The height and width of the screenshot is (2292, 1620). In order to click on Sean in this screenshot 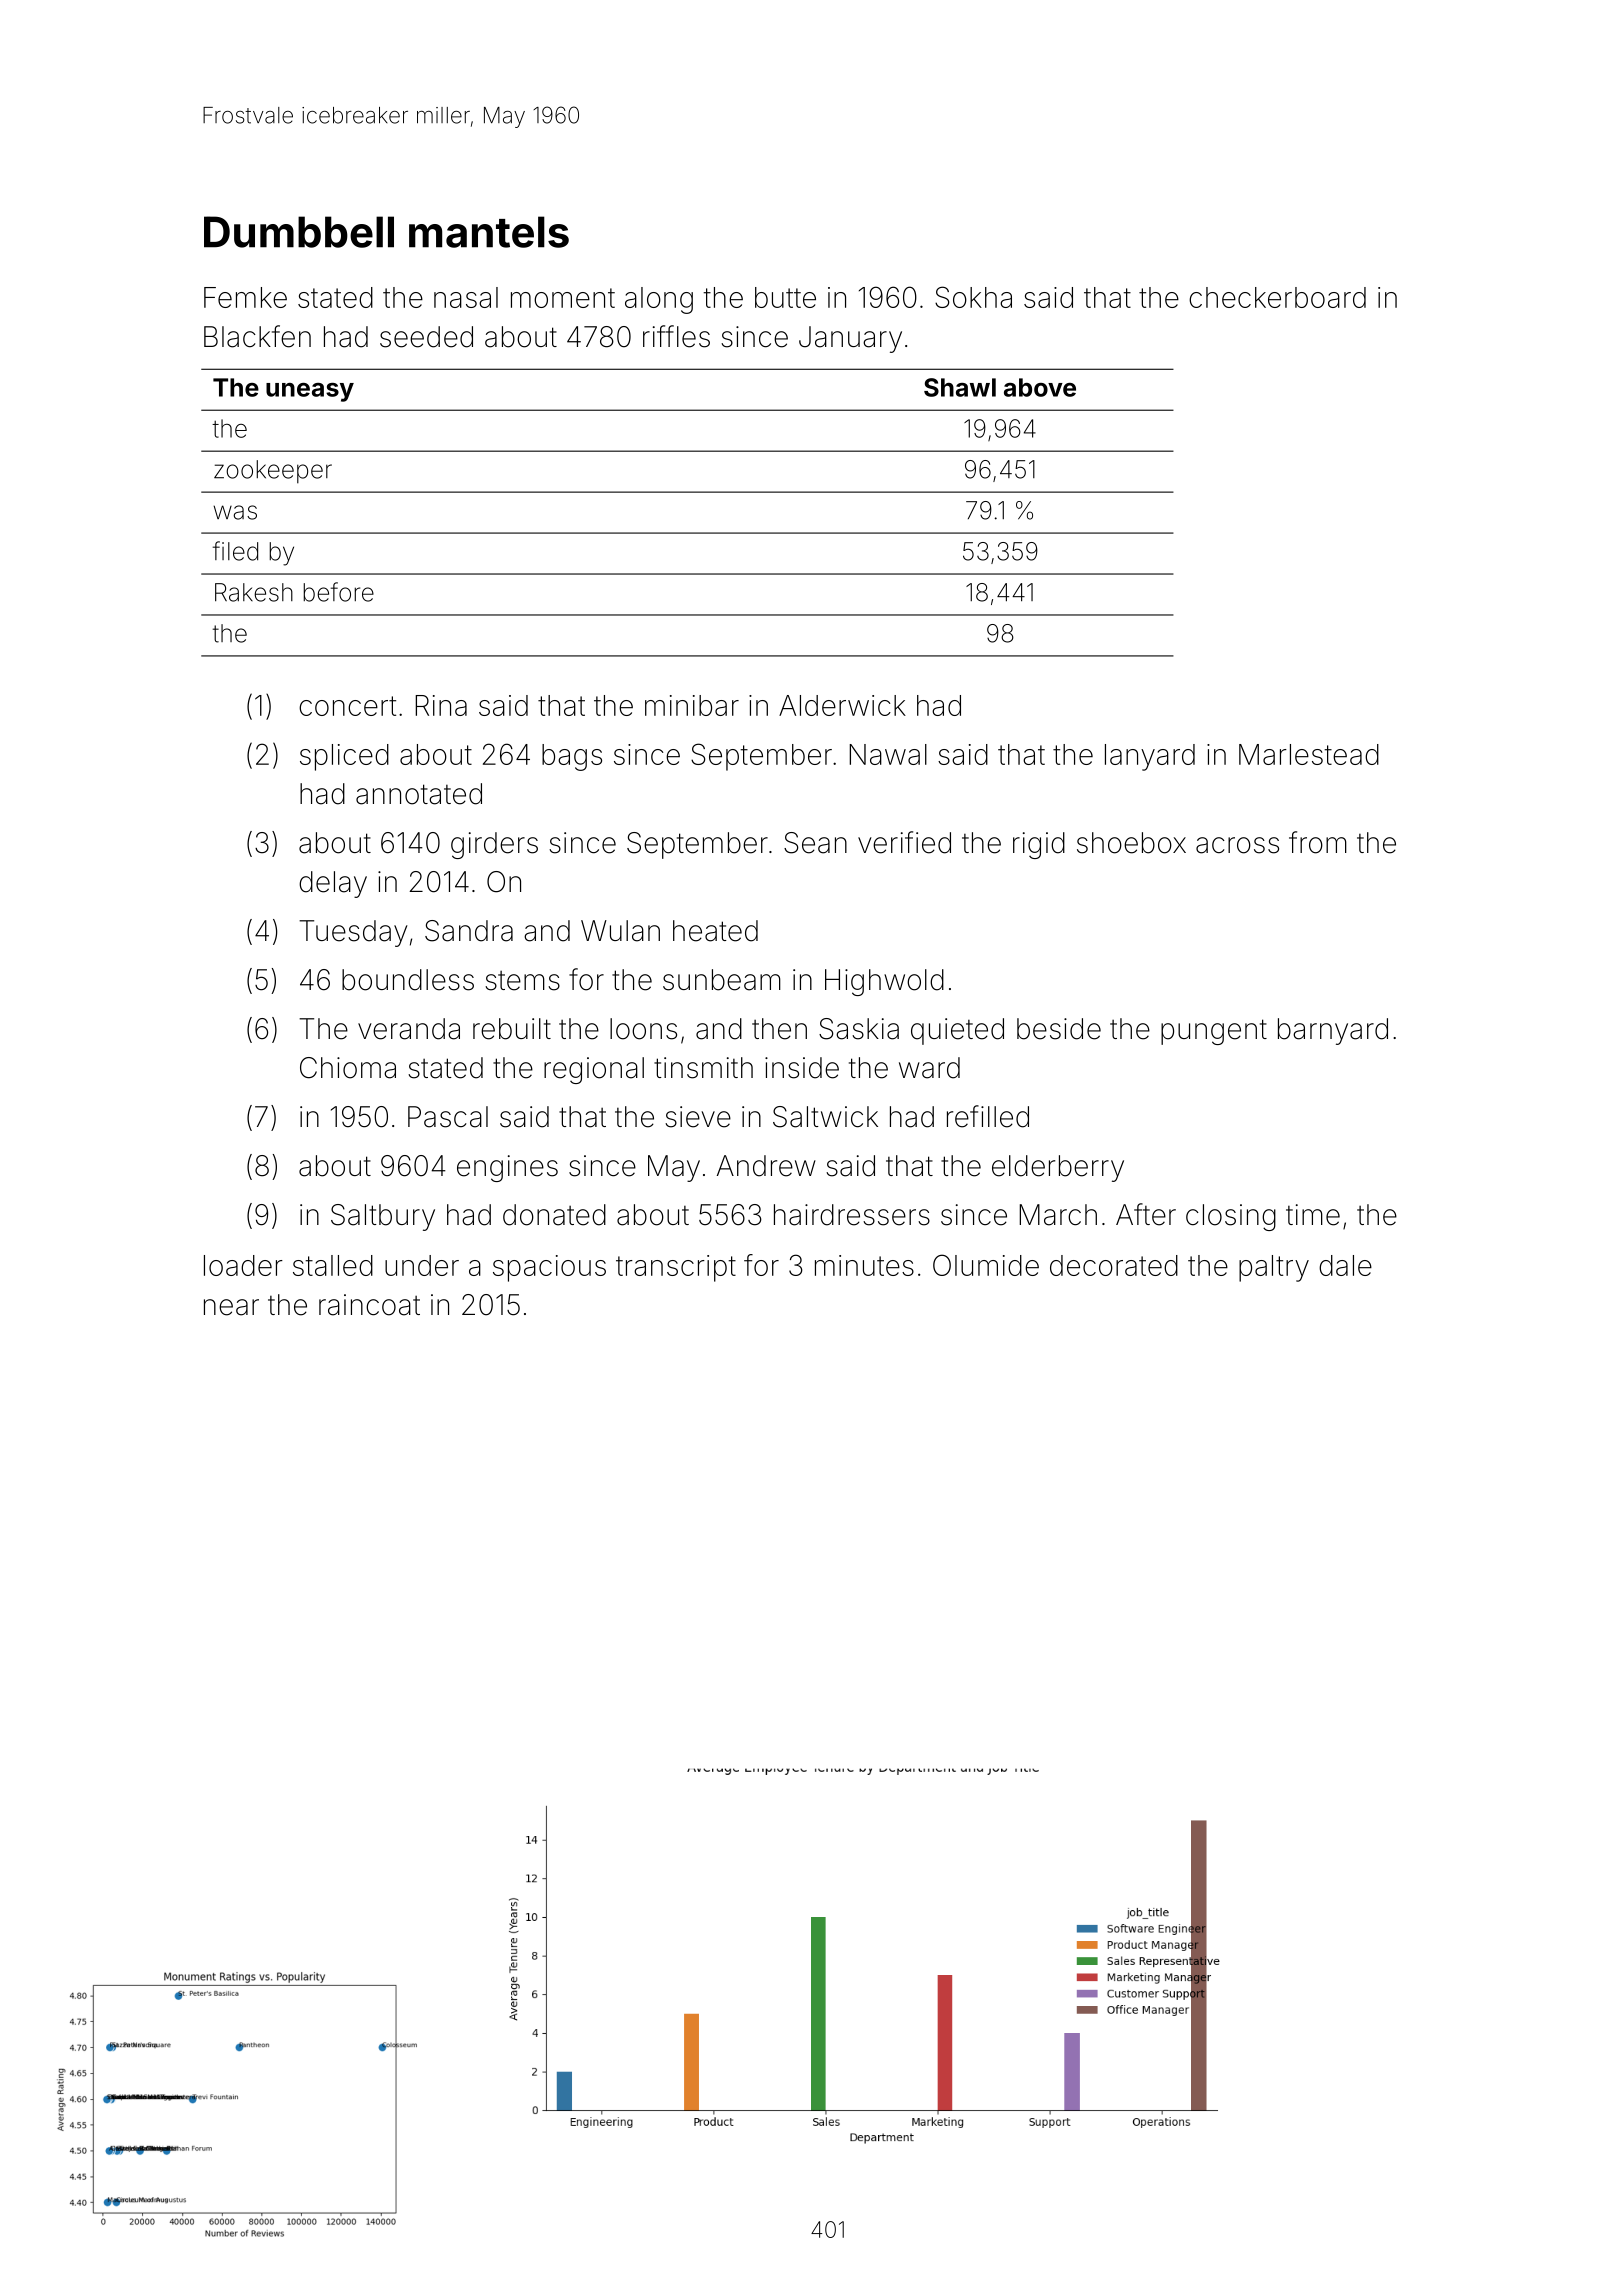, I will do `click(815, 843)`.
